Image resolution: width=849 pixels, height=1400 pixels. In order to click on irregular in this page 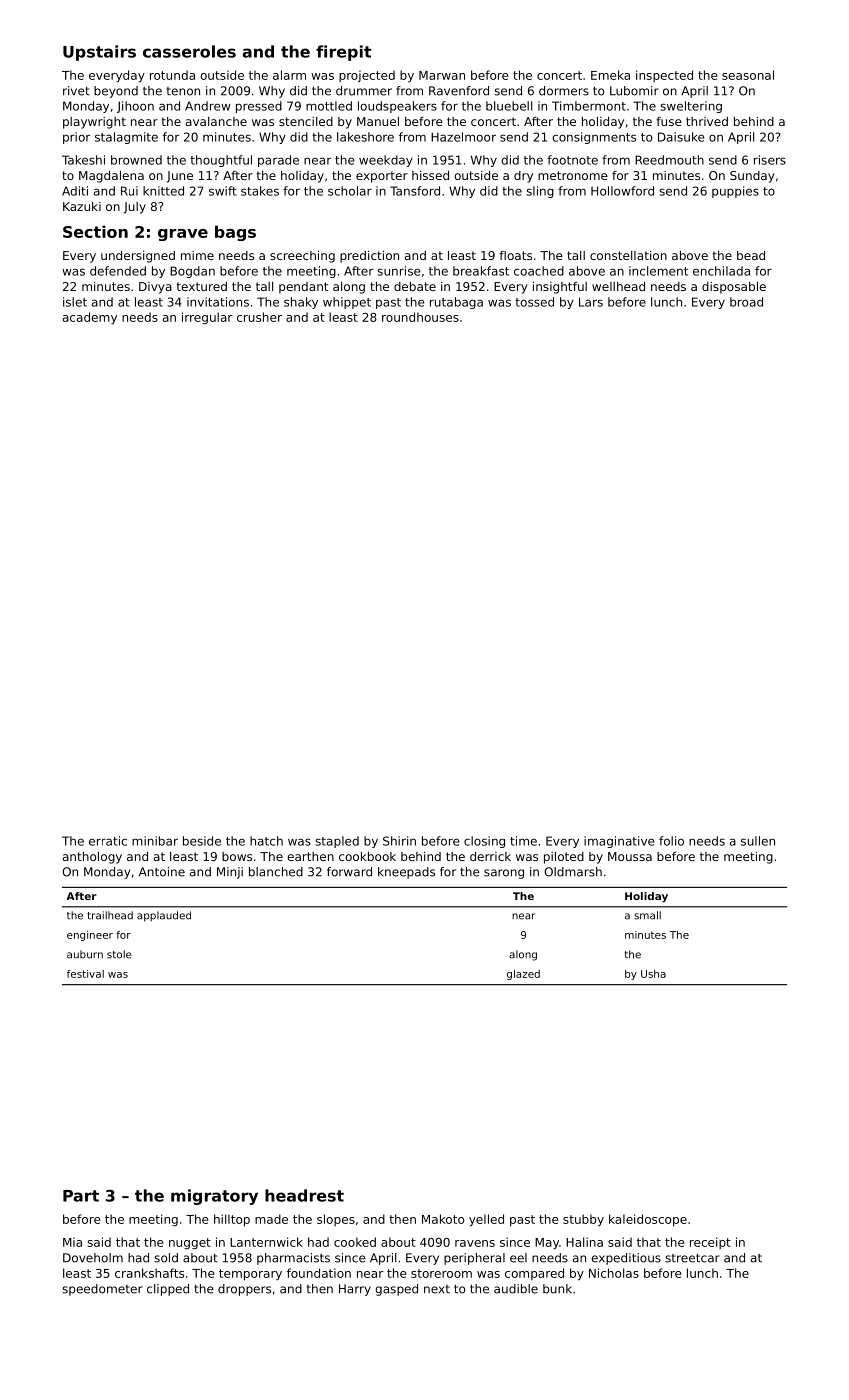, I will do `click(207, 318)`.
